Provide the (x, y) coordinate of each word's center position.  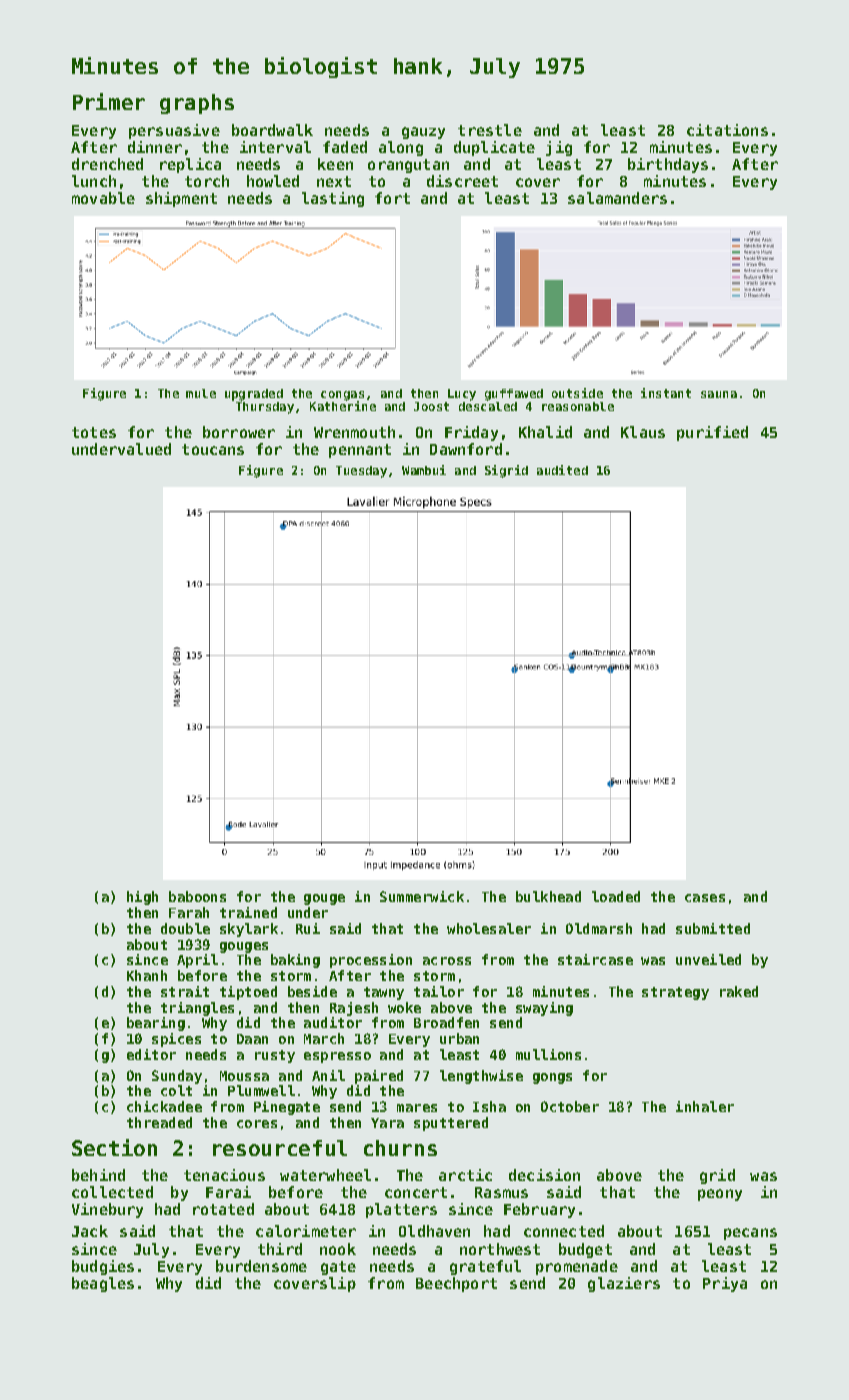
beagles (103, 1284)
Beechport (456, 1284)
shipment (181, 199)
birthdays (668, 165)
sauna (719, 394)
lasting (333, 199)
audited (562, 470)
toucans (213, 449)
